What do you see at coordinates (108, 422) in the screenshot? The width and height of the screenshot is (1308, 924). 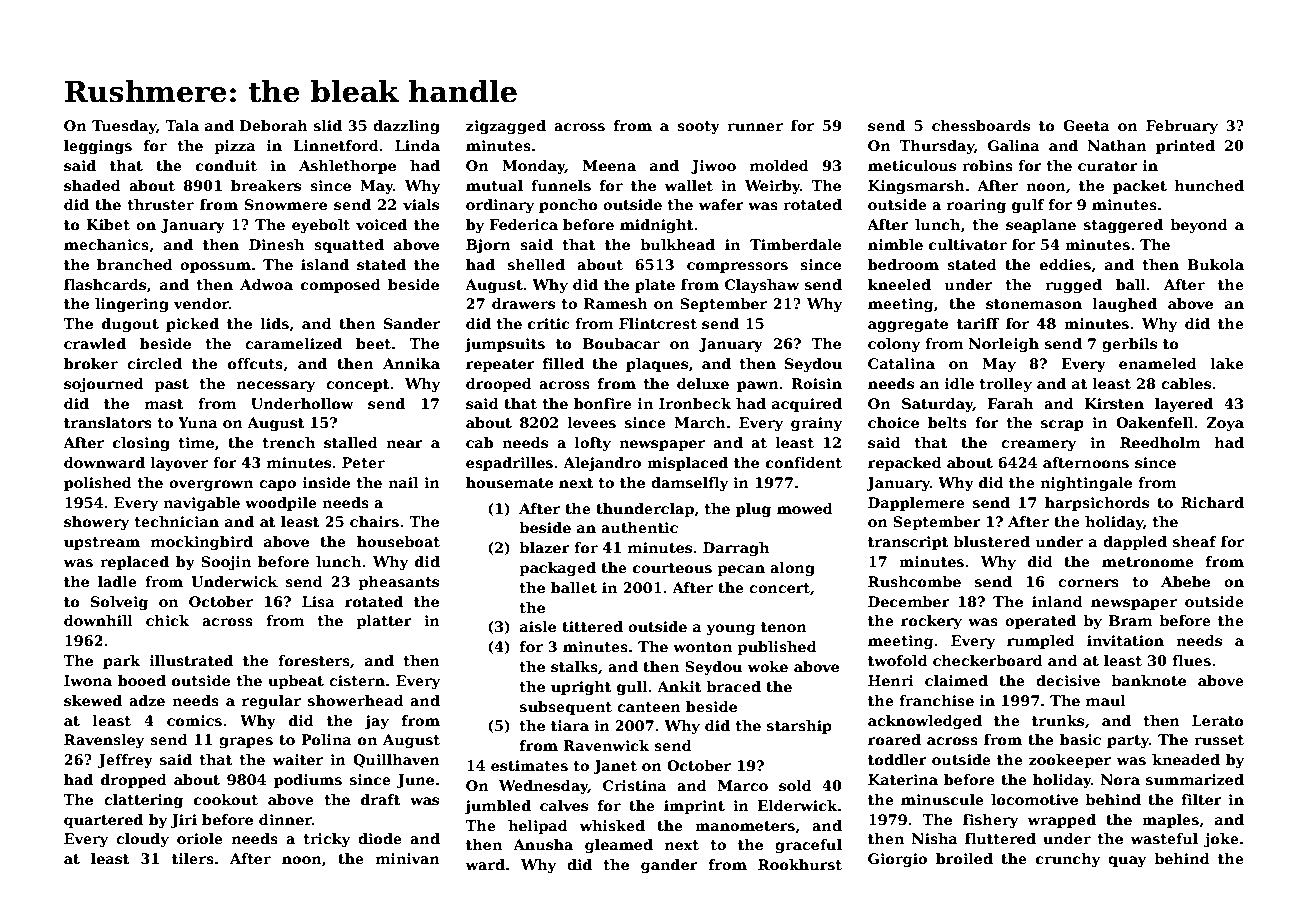 I see `translators` at bounding box center [108, 422].
